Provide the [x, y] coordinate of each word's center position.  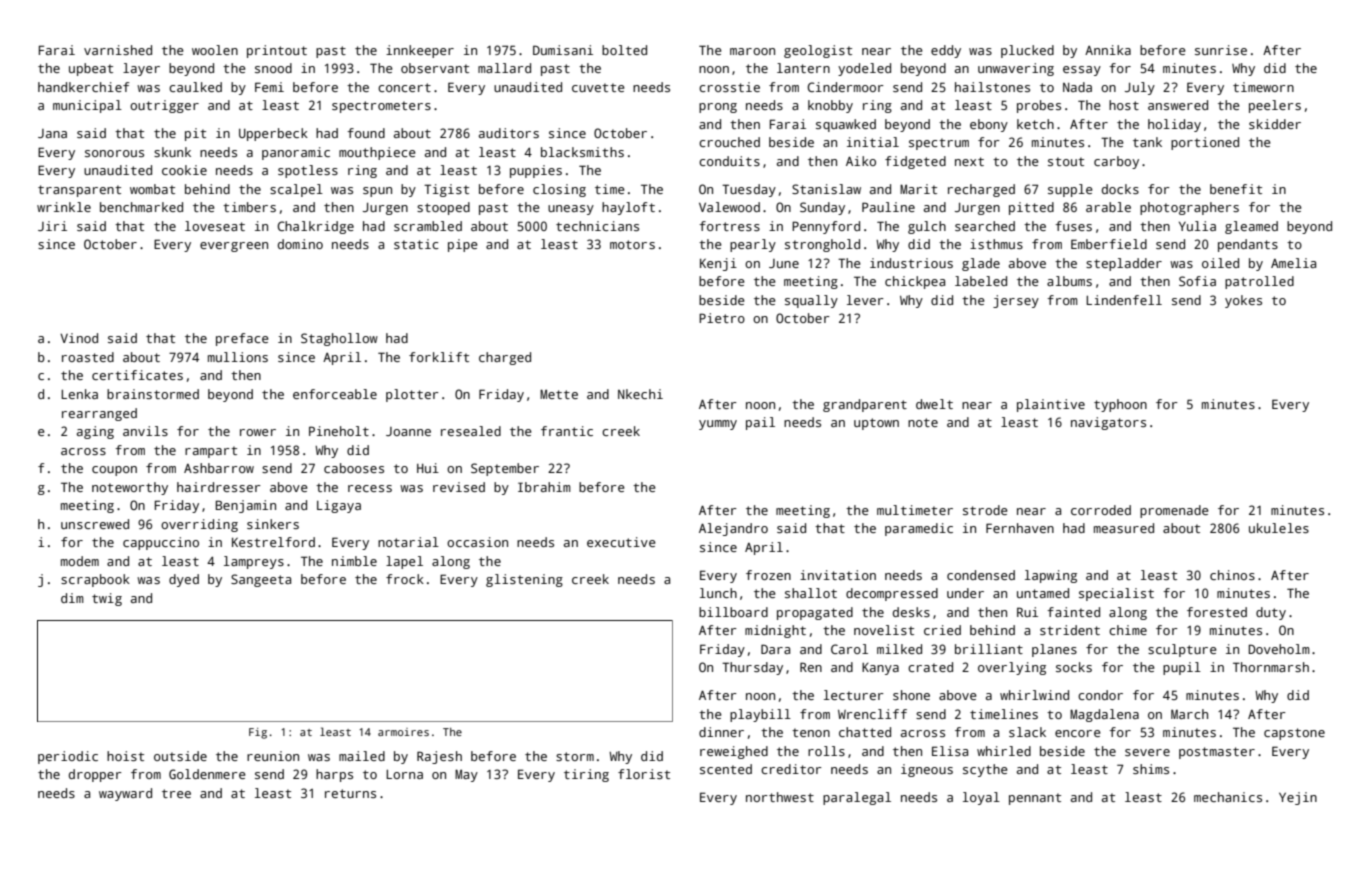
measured [1124, 528]
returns [350, 793]
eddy [946, 51]
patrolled [1259, 282]
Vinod [79, 338]
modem [80, 561]
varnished [118, 50]
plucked [1027, 51]
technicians [597, 226]
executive [621, 542]
